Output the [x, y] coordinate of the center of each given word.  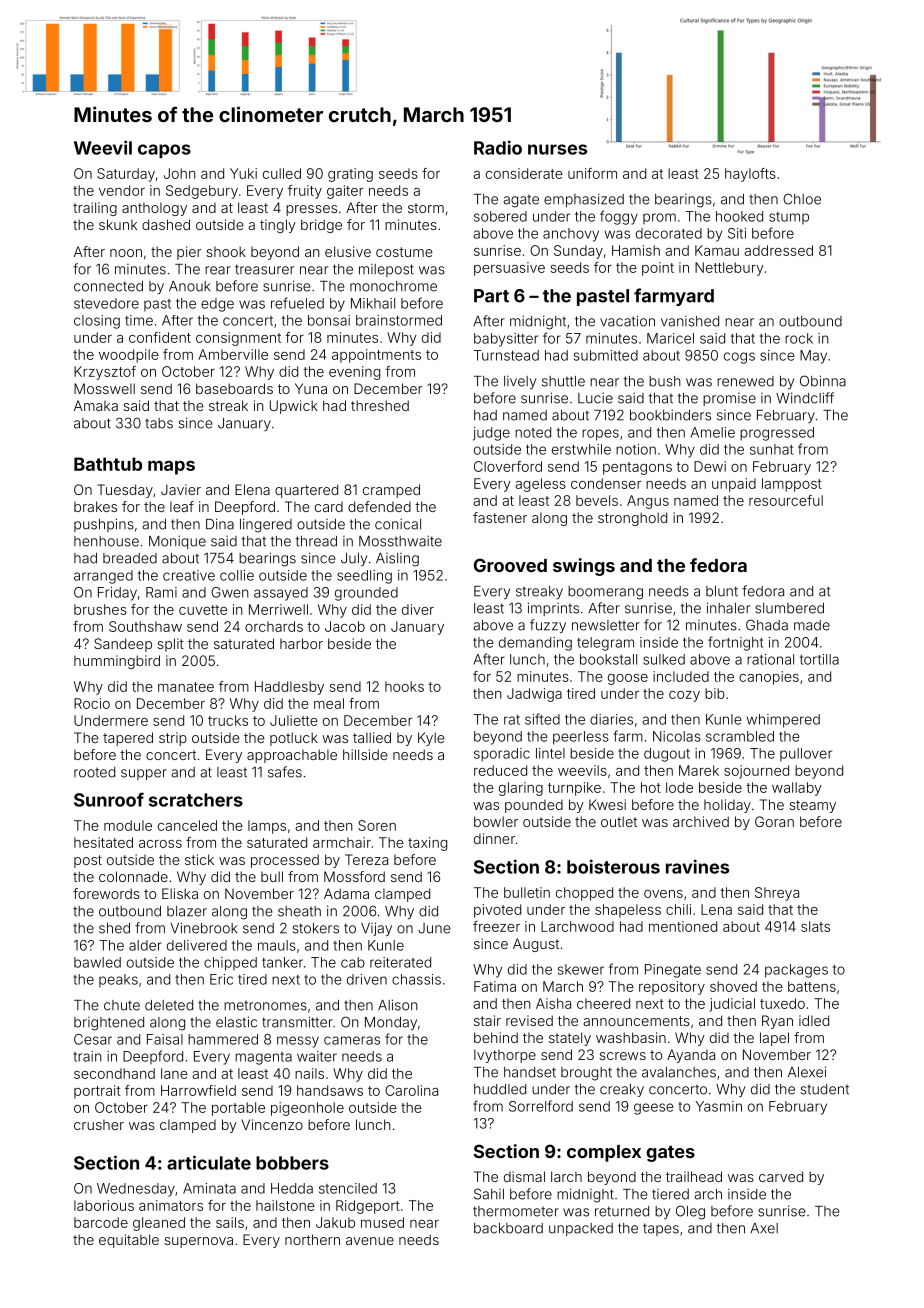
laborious [104, 1205]
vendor [122, 190]
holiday [727, 806]
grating [350, 175]
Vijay [376, 929]
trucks [228, 720]
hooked [739, 216]
